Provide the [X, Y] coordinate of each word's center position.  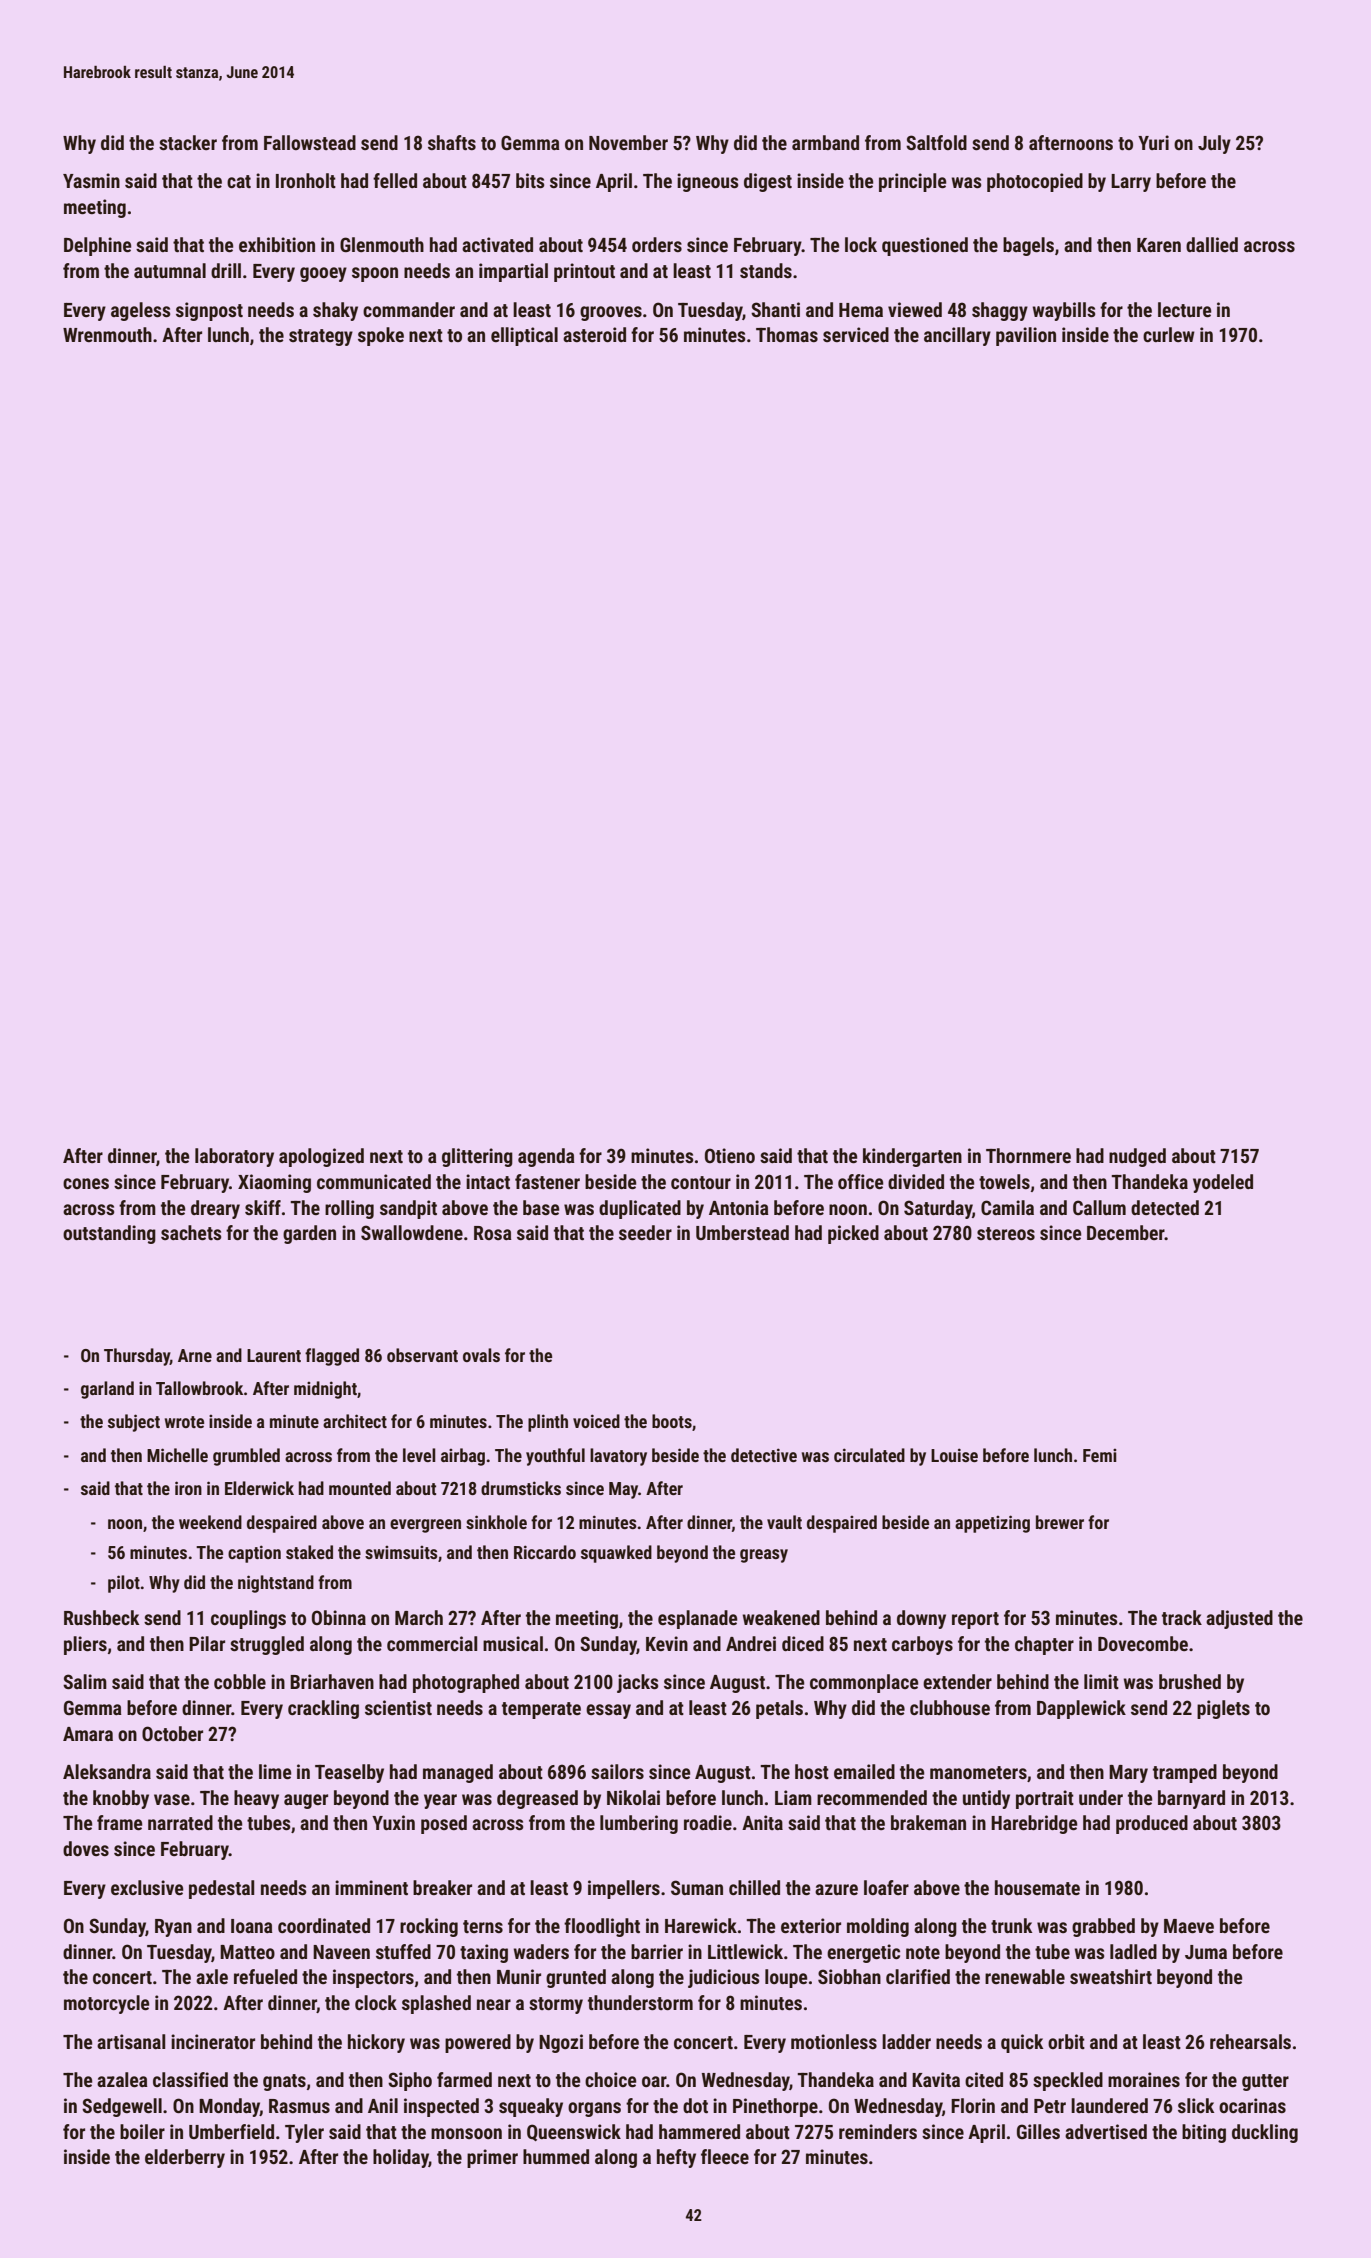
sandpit [408, 1209]
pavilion [1026, 336]
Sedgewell [122, 2107]
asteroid [594, 334]
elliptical [524, 336]
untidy [986, 1799]
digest [768, 182]
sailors [617, 1771]
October [172, 1733]
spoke [381, 336]
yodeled [1223, 1183]
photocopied [1035, 182]
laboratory [234, 1157]
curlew [1169, 334]
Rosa [493, 1233]
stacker [188, 142]
